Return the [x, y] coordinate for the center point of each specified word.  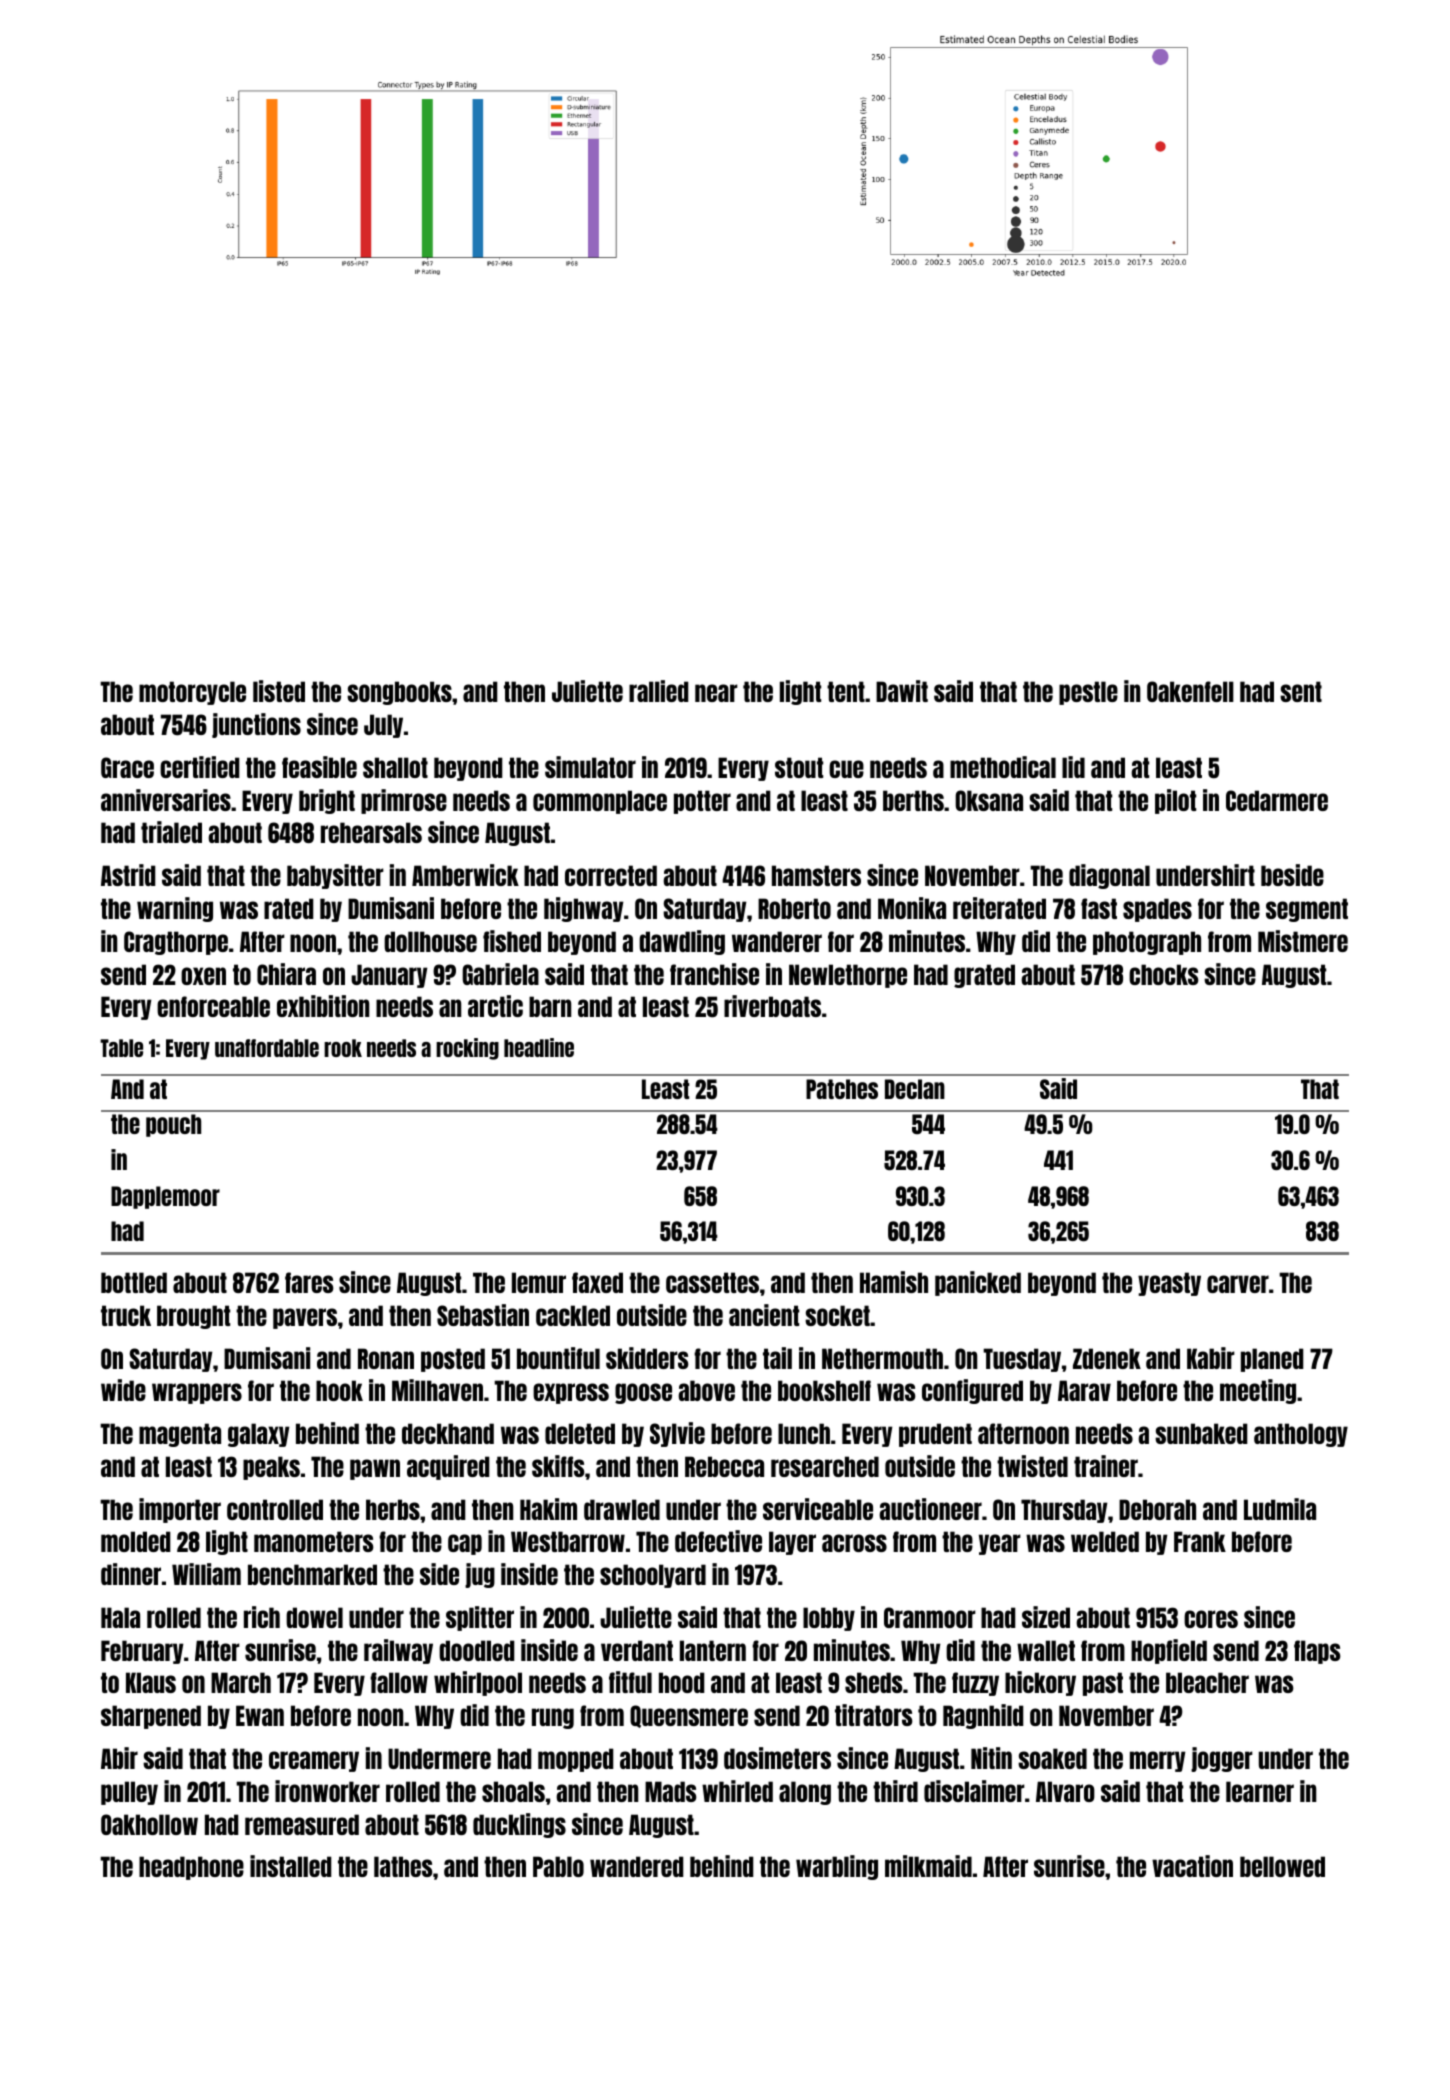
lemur [539, 1282]
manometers [314, 1541]
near [716, 693]
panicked [978, 1283]
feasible [319, 767]
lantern [713, 1650]
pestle [1088, 693]
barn [550, 1006]
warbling [837, 1867]
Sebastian [483, 1315]
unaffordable [267, 1048]
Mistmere [1303, 941]
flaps [1317, 1652]
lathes [403, 1866]
